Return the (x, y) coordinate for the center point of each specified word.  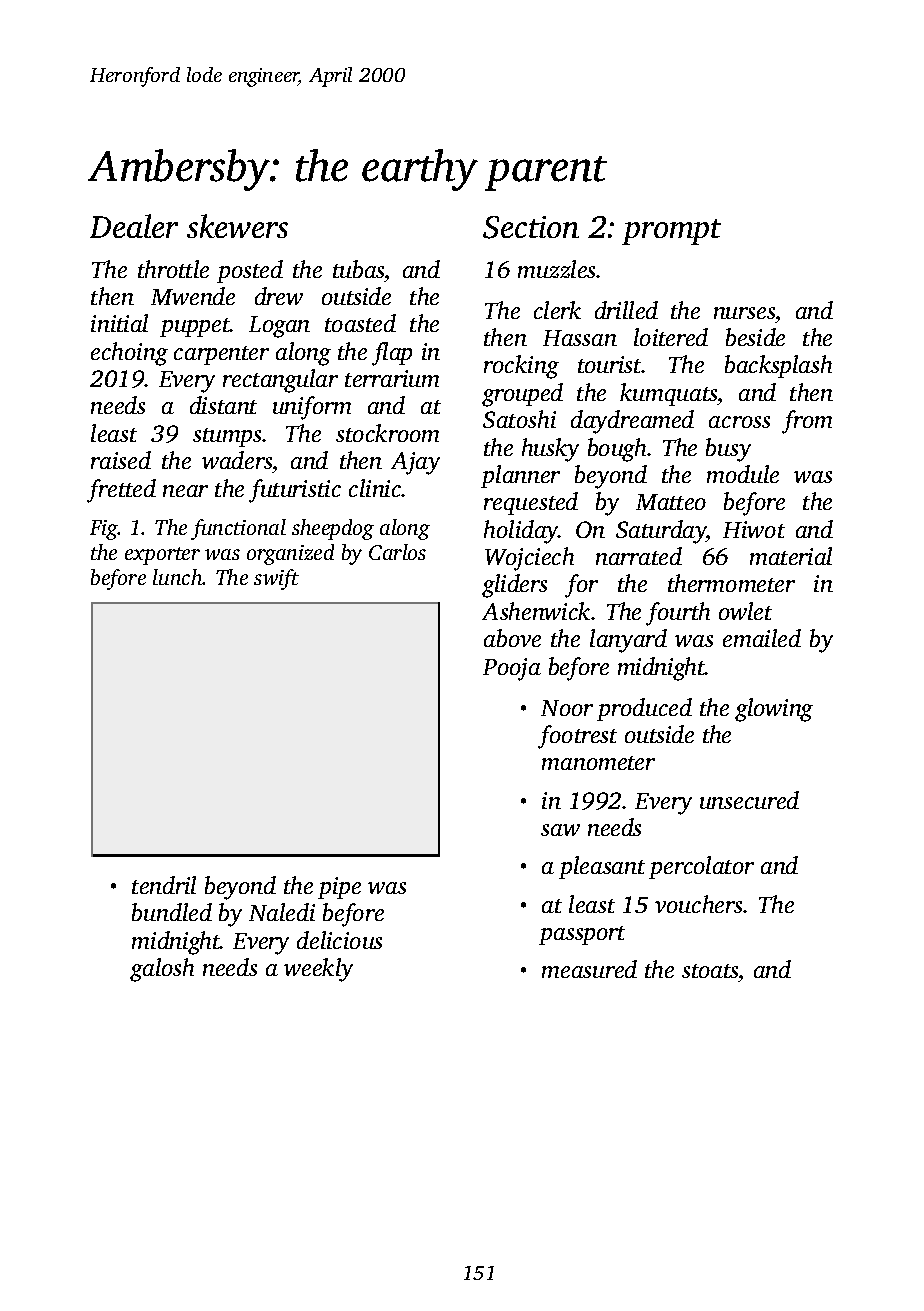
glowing (774, 710)
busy (728, 450)
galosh (162, 970)
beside (755, 337)
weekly (318, 970)
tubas (358, 269)
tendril (164, 885)
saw (560, 830)
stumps (227, 437)
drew (279, 296)
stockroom (387, 433)
